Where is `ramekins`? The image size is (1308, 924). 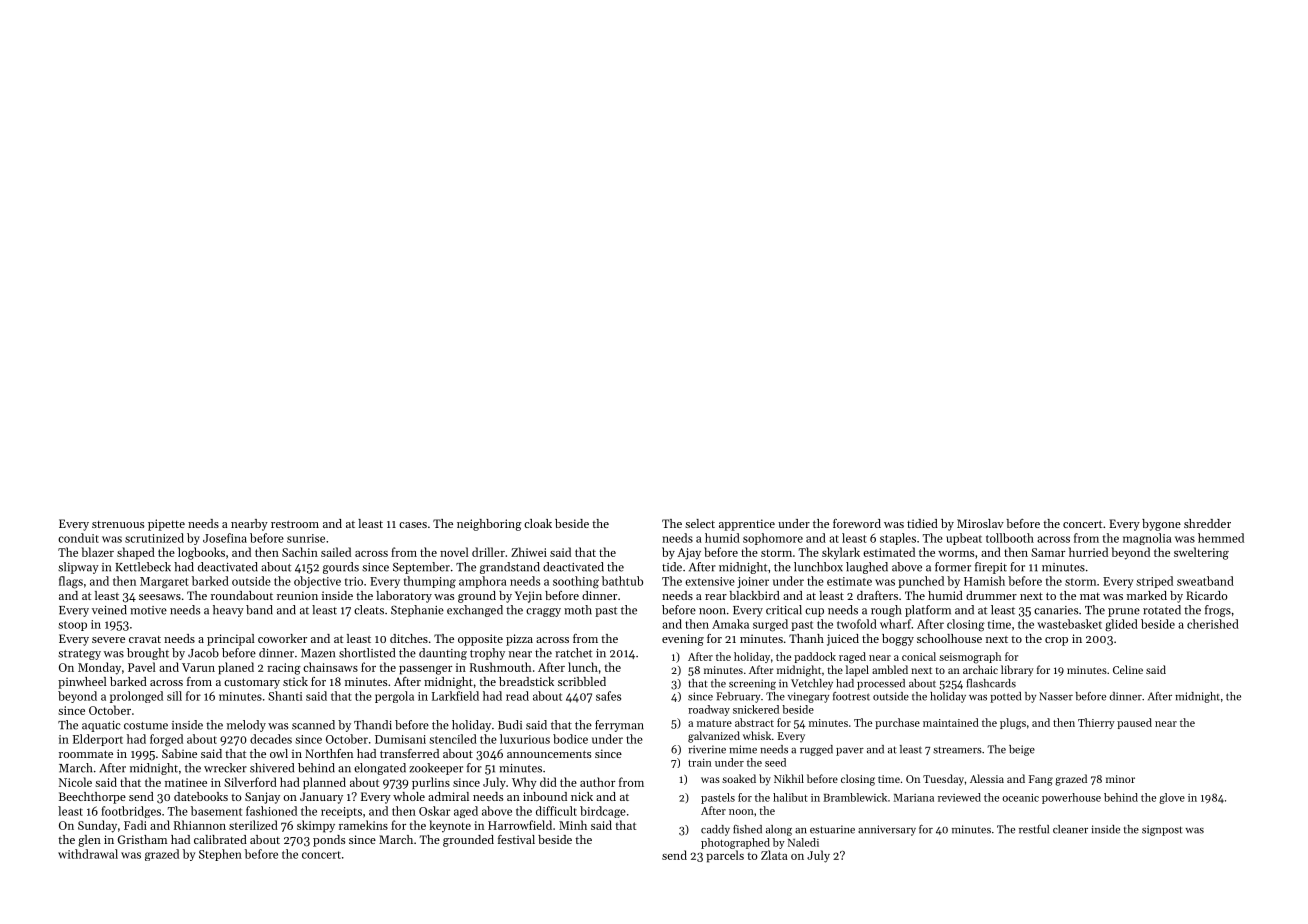 ramekins is located at coordinates (363, 825).
